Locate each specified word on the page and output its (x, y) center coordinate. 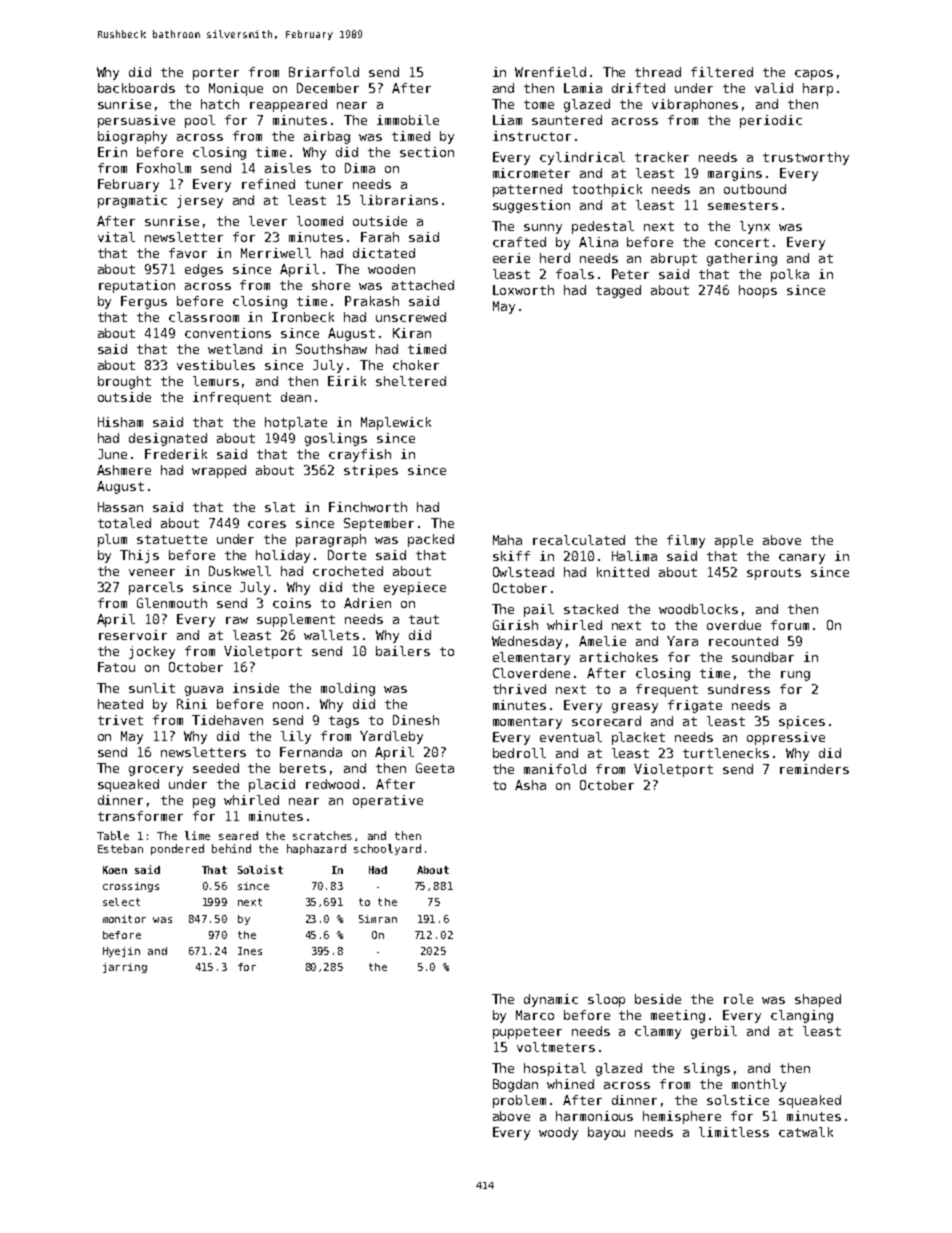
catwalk (806, 1132)
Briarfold (324, 72)
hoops (758, 291)
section (427, 152)
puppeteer (527, 1033)
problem (519, 1101)
